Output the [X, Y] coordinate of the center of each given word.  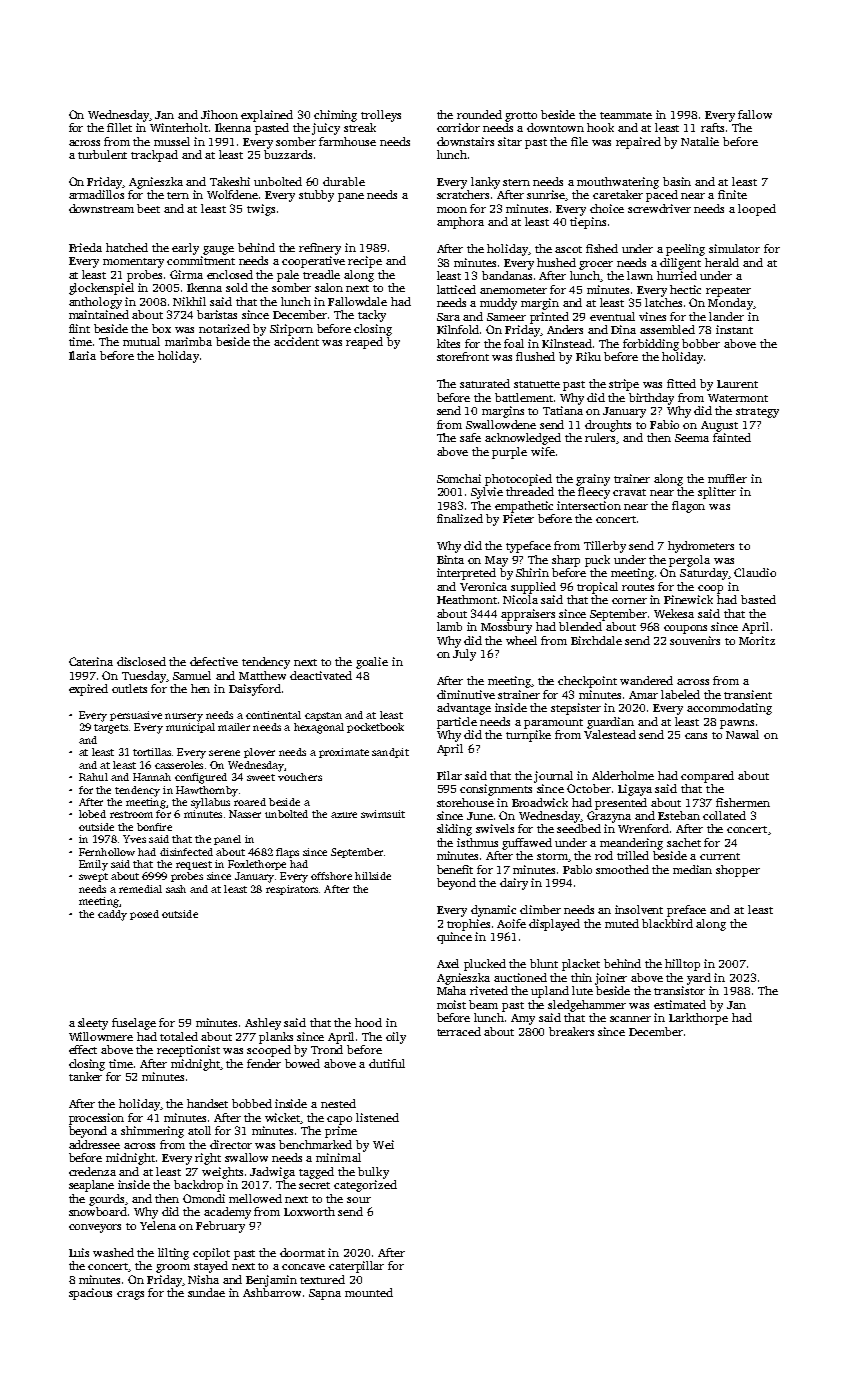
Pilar [449, 775]
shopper [738, 871]
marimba [188, 341]
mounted [369, 1292]
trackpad [154, 156]
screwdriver [659, 208]
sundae [206, 1292]
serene [224, 753]
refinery [320, 249]
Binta [450, 559]
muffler [727, 478]
